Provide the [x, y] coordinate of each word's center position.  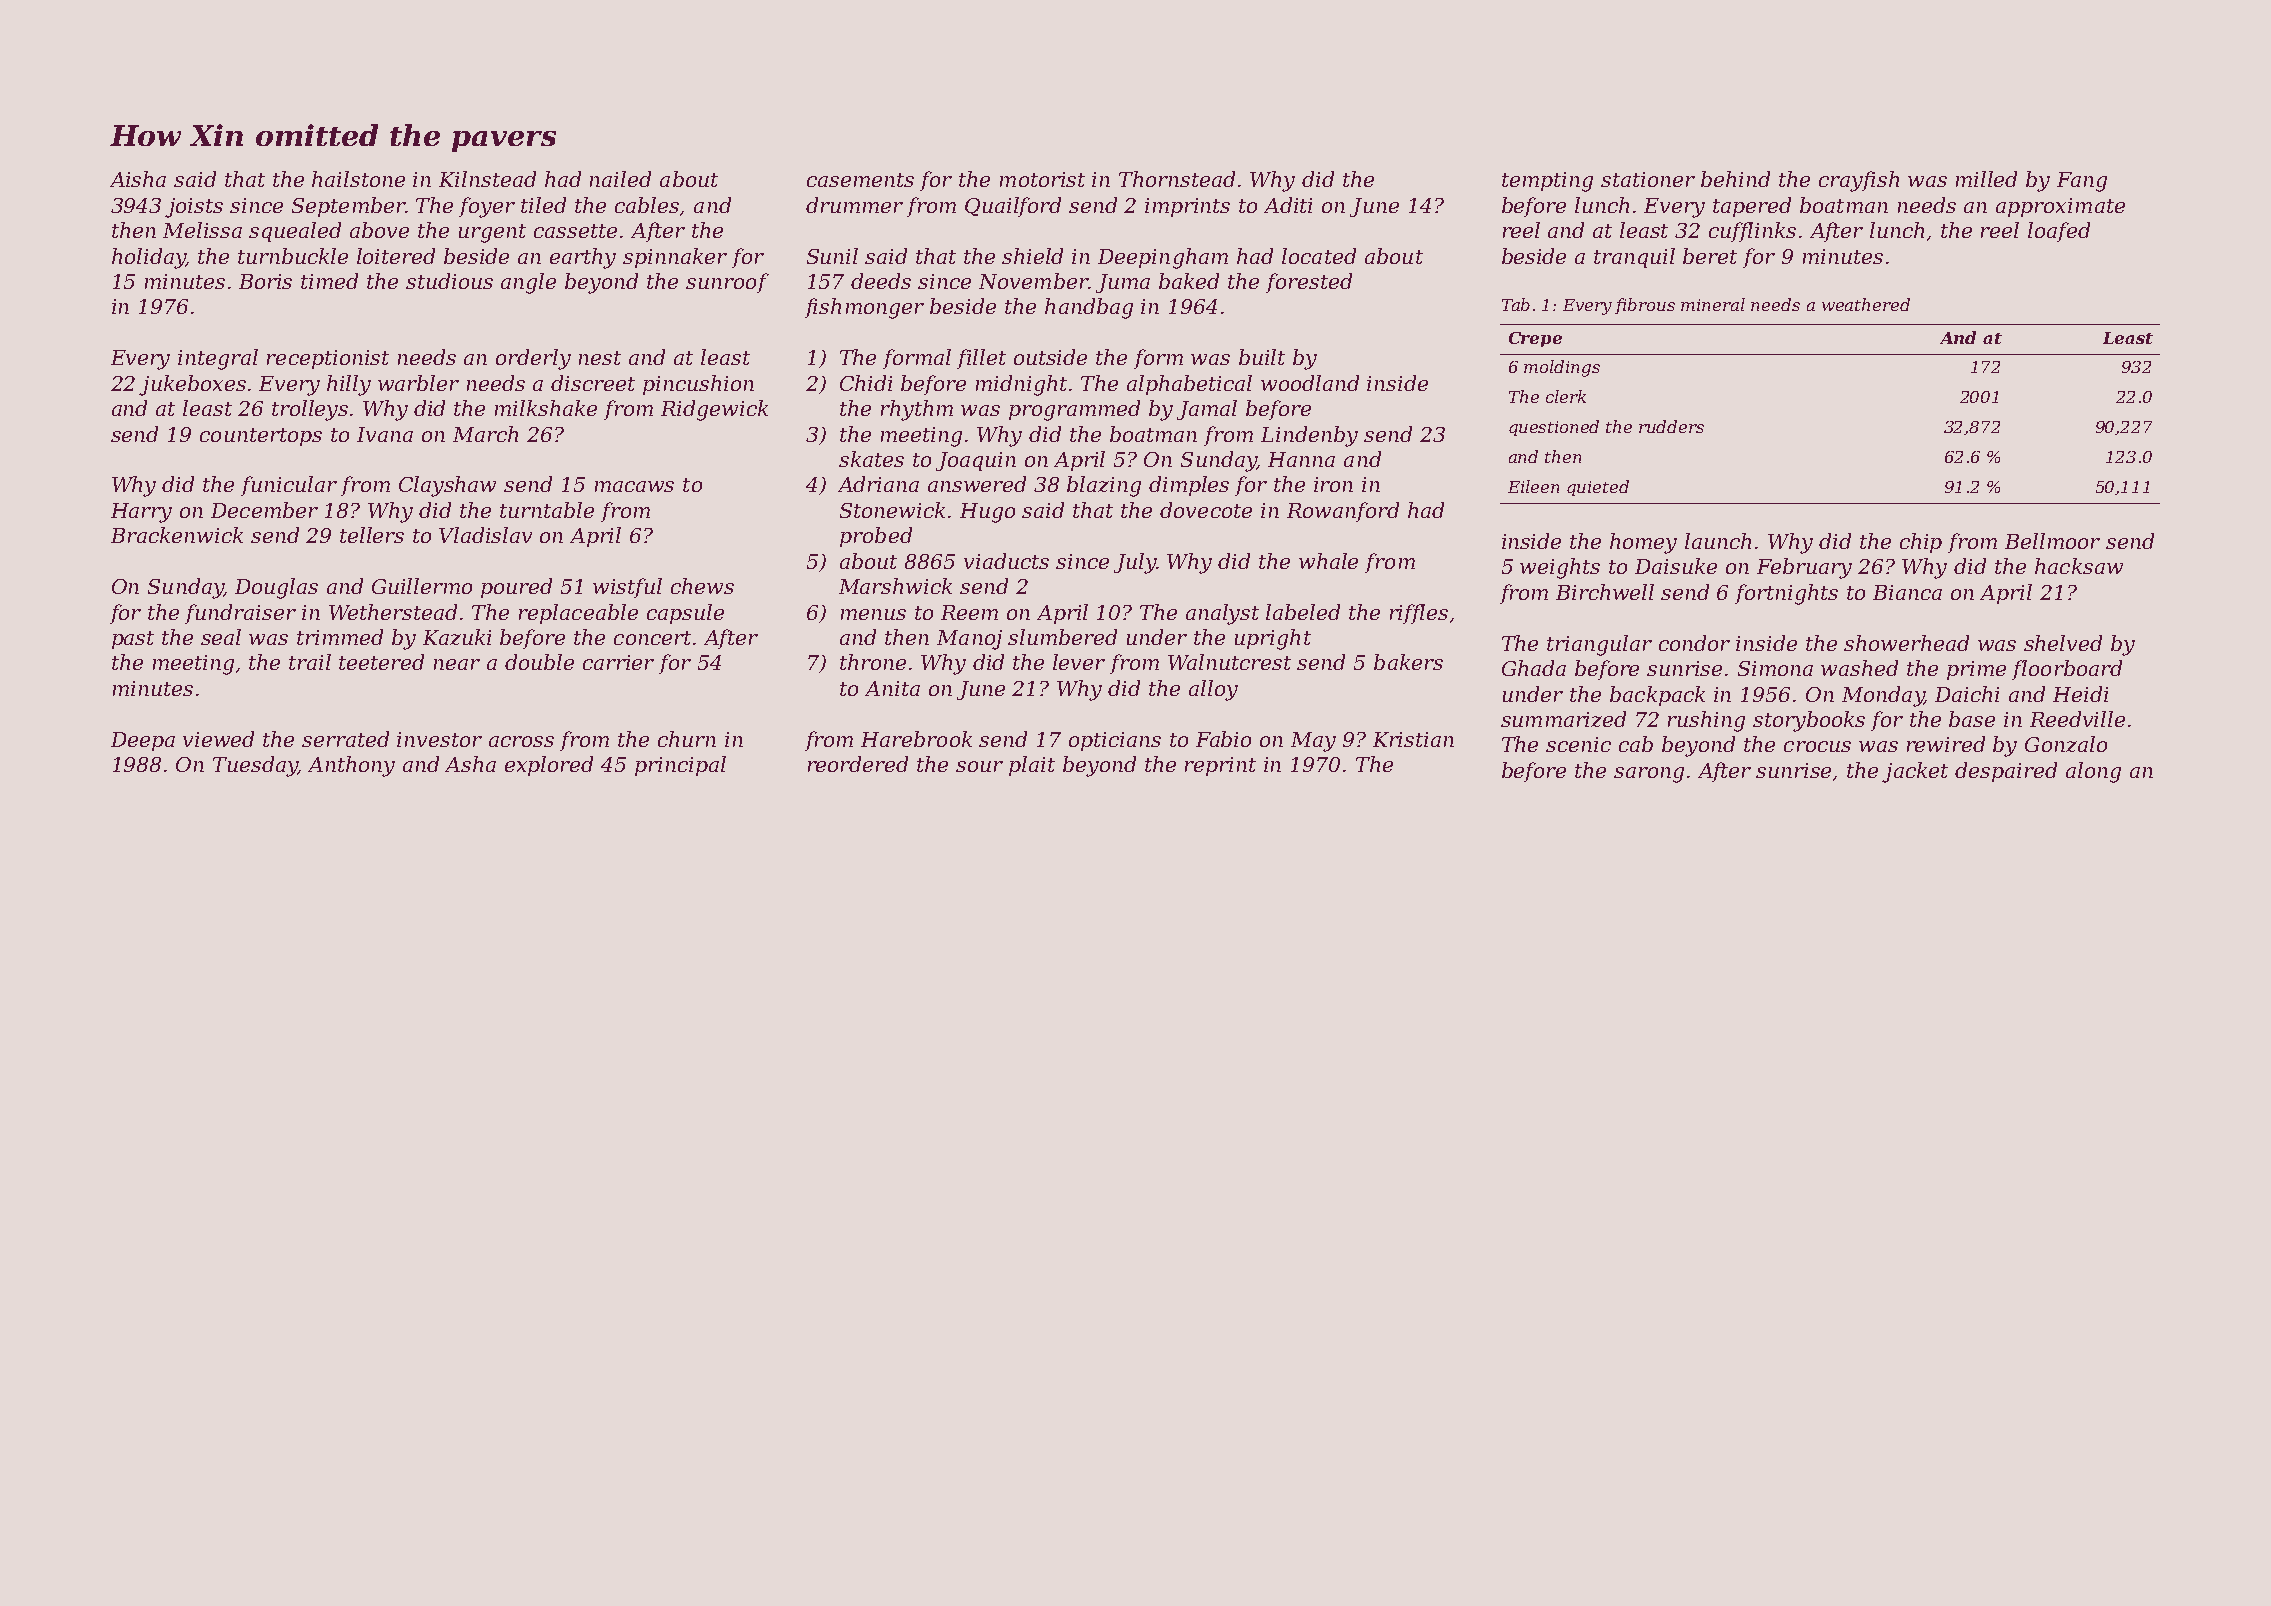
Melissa [202, 230]
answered [977, 484]
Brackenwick [177, 535]
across [521, 741]
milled [1986, 179]
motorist [1042, 179]
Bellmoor [2052, 541]
